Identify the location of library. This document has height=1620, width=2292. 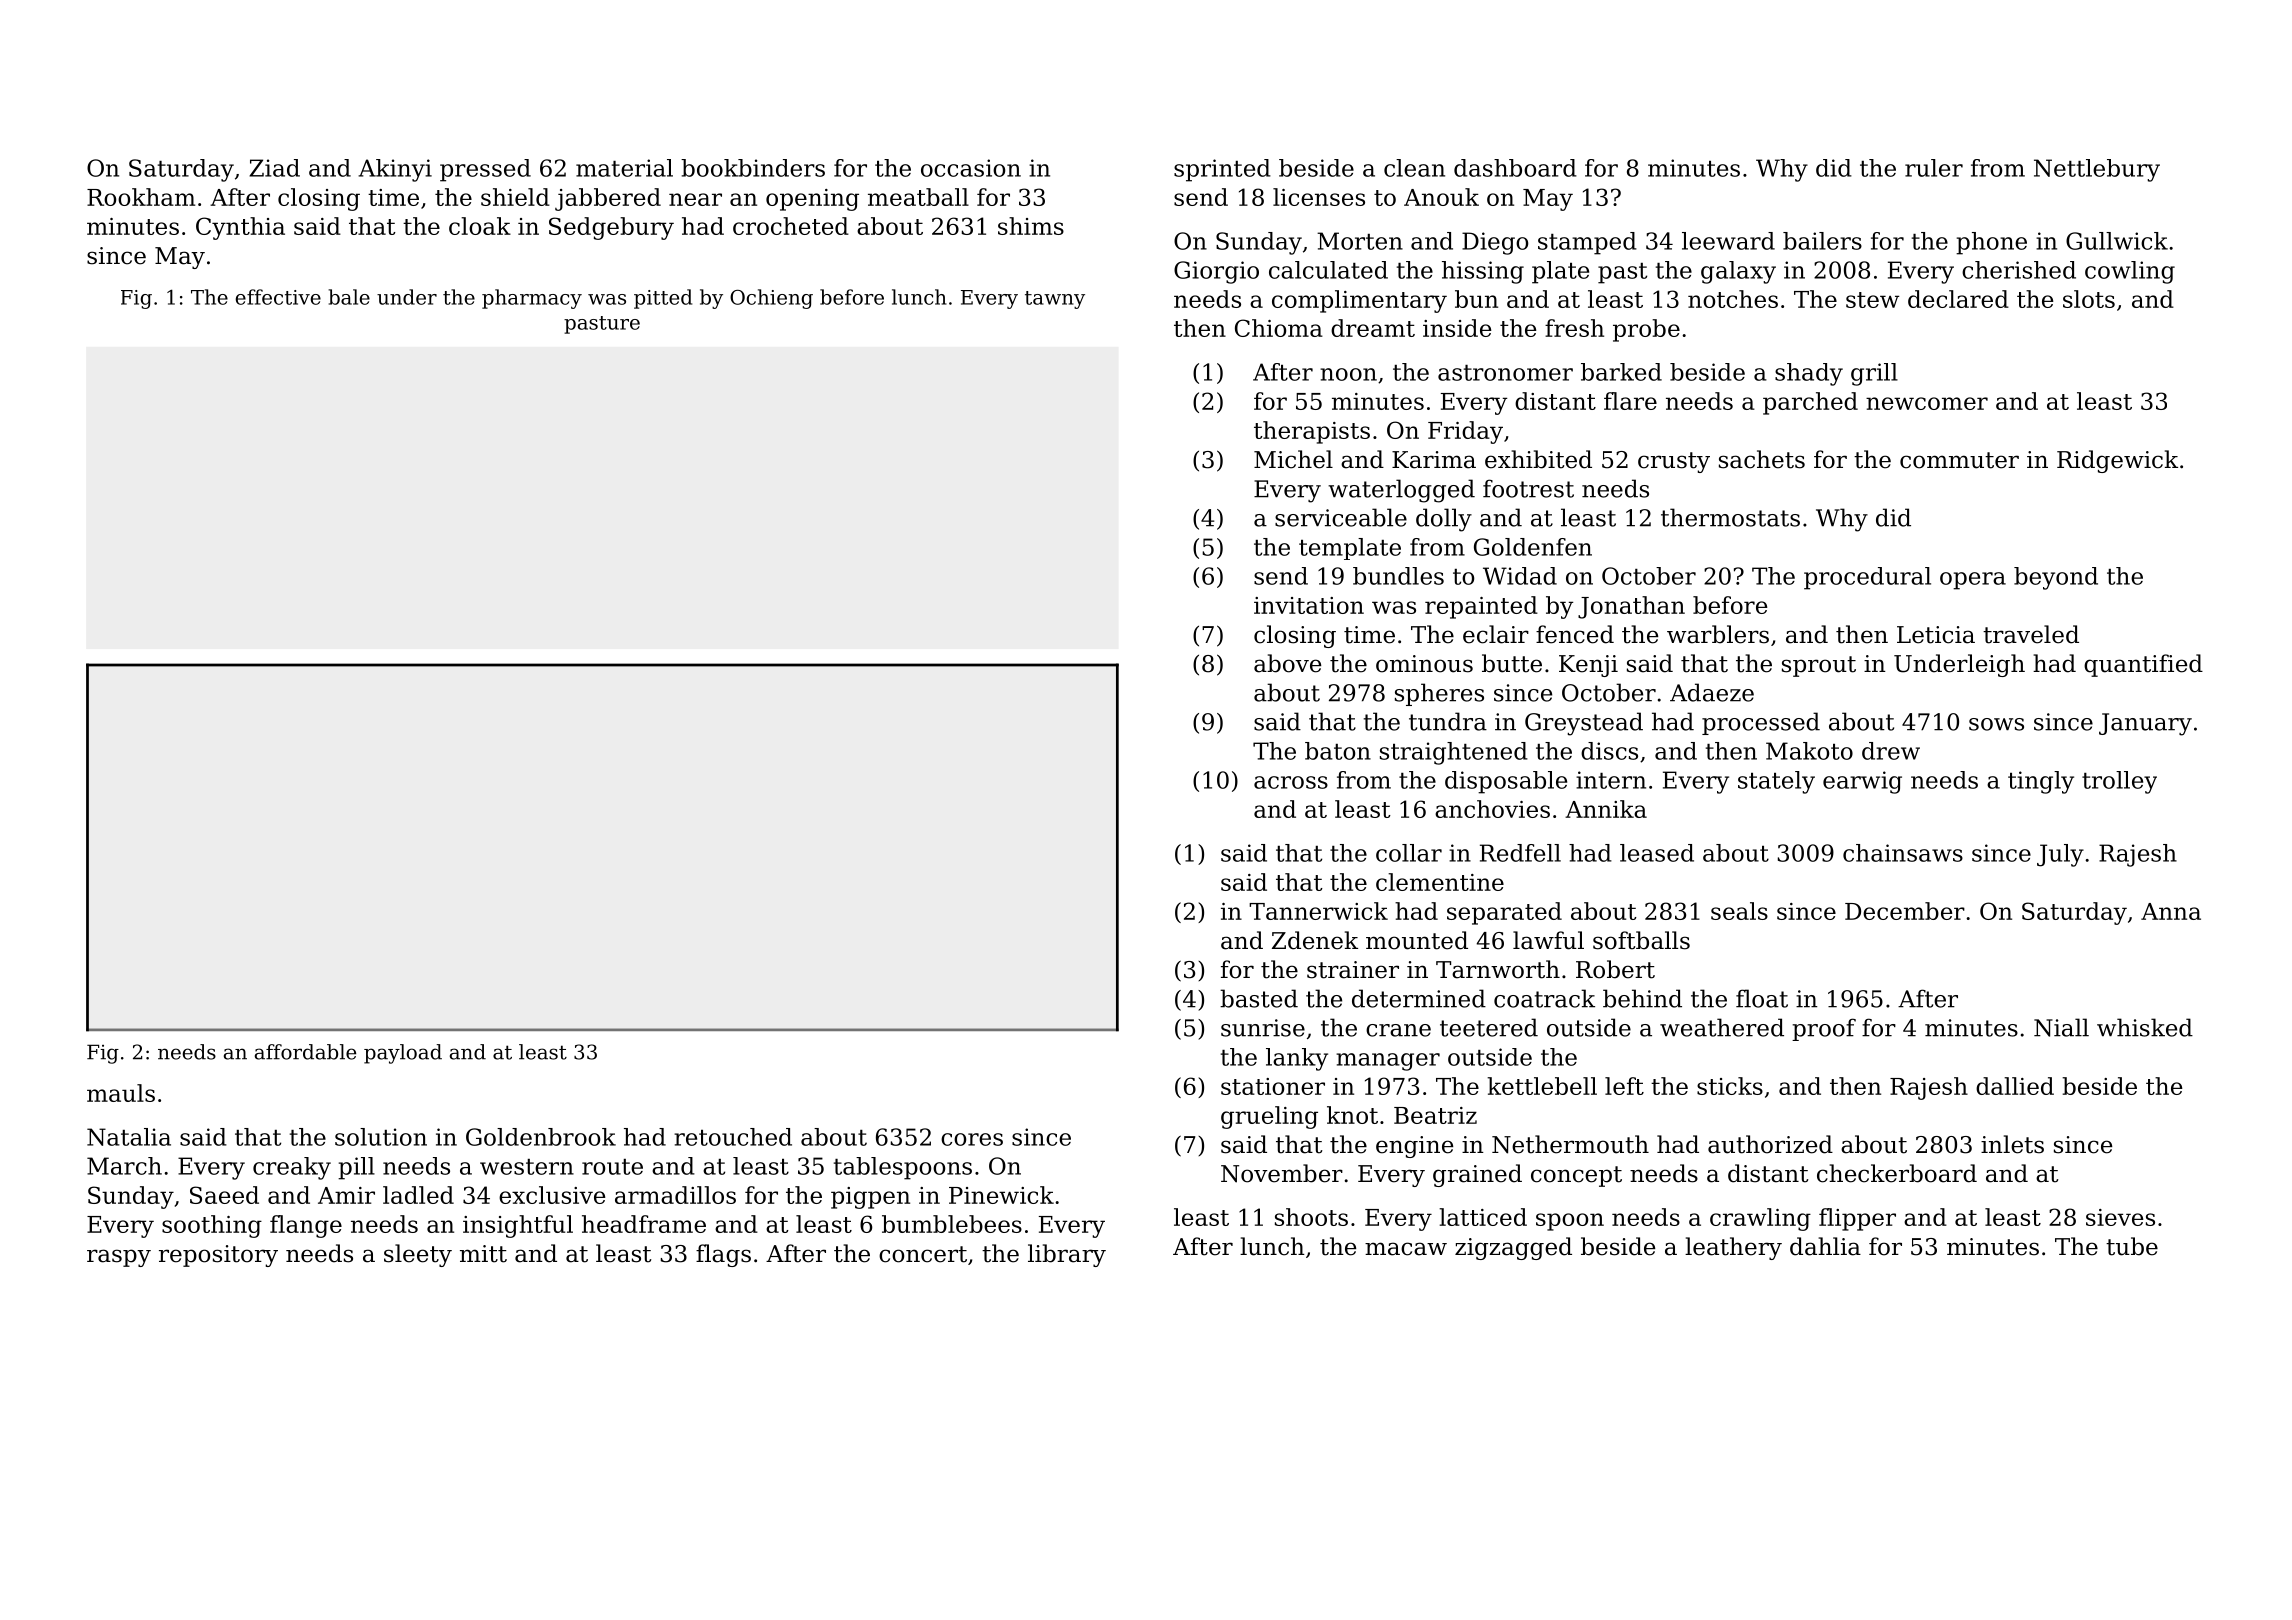
(1067, 1255).
